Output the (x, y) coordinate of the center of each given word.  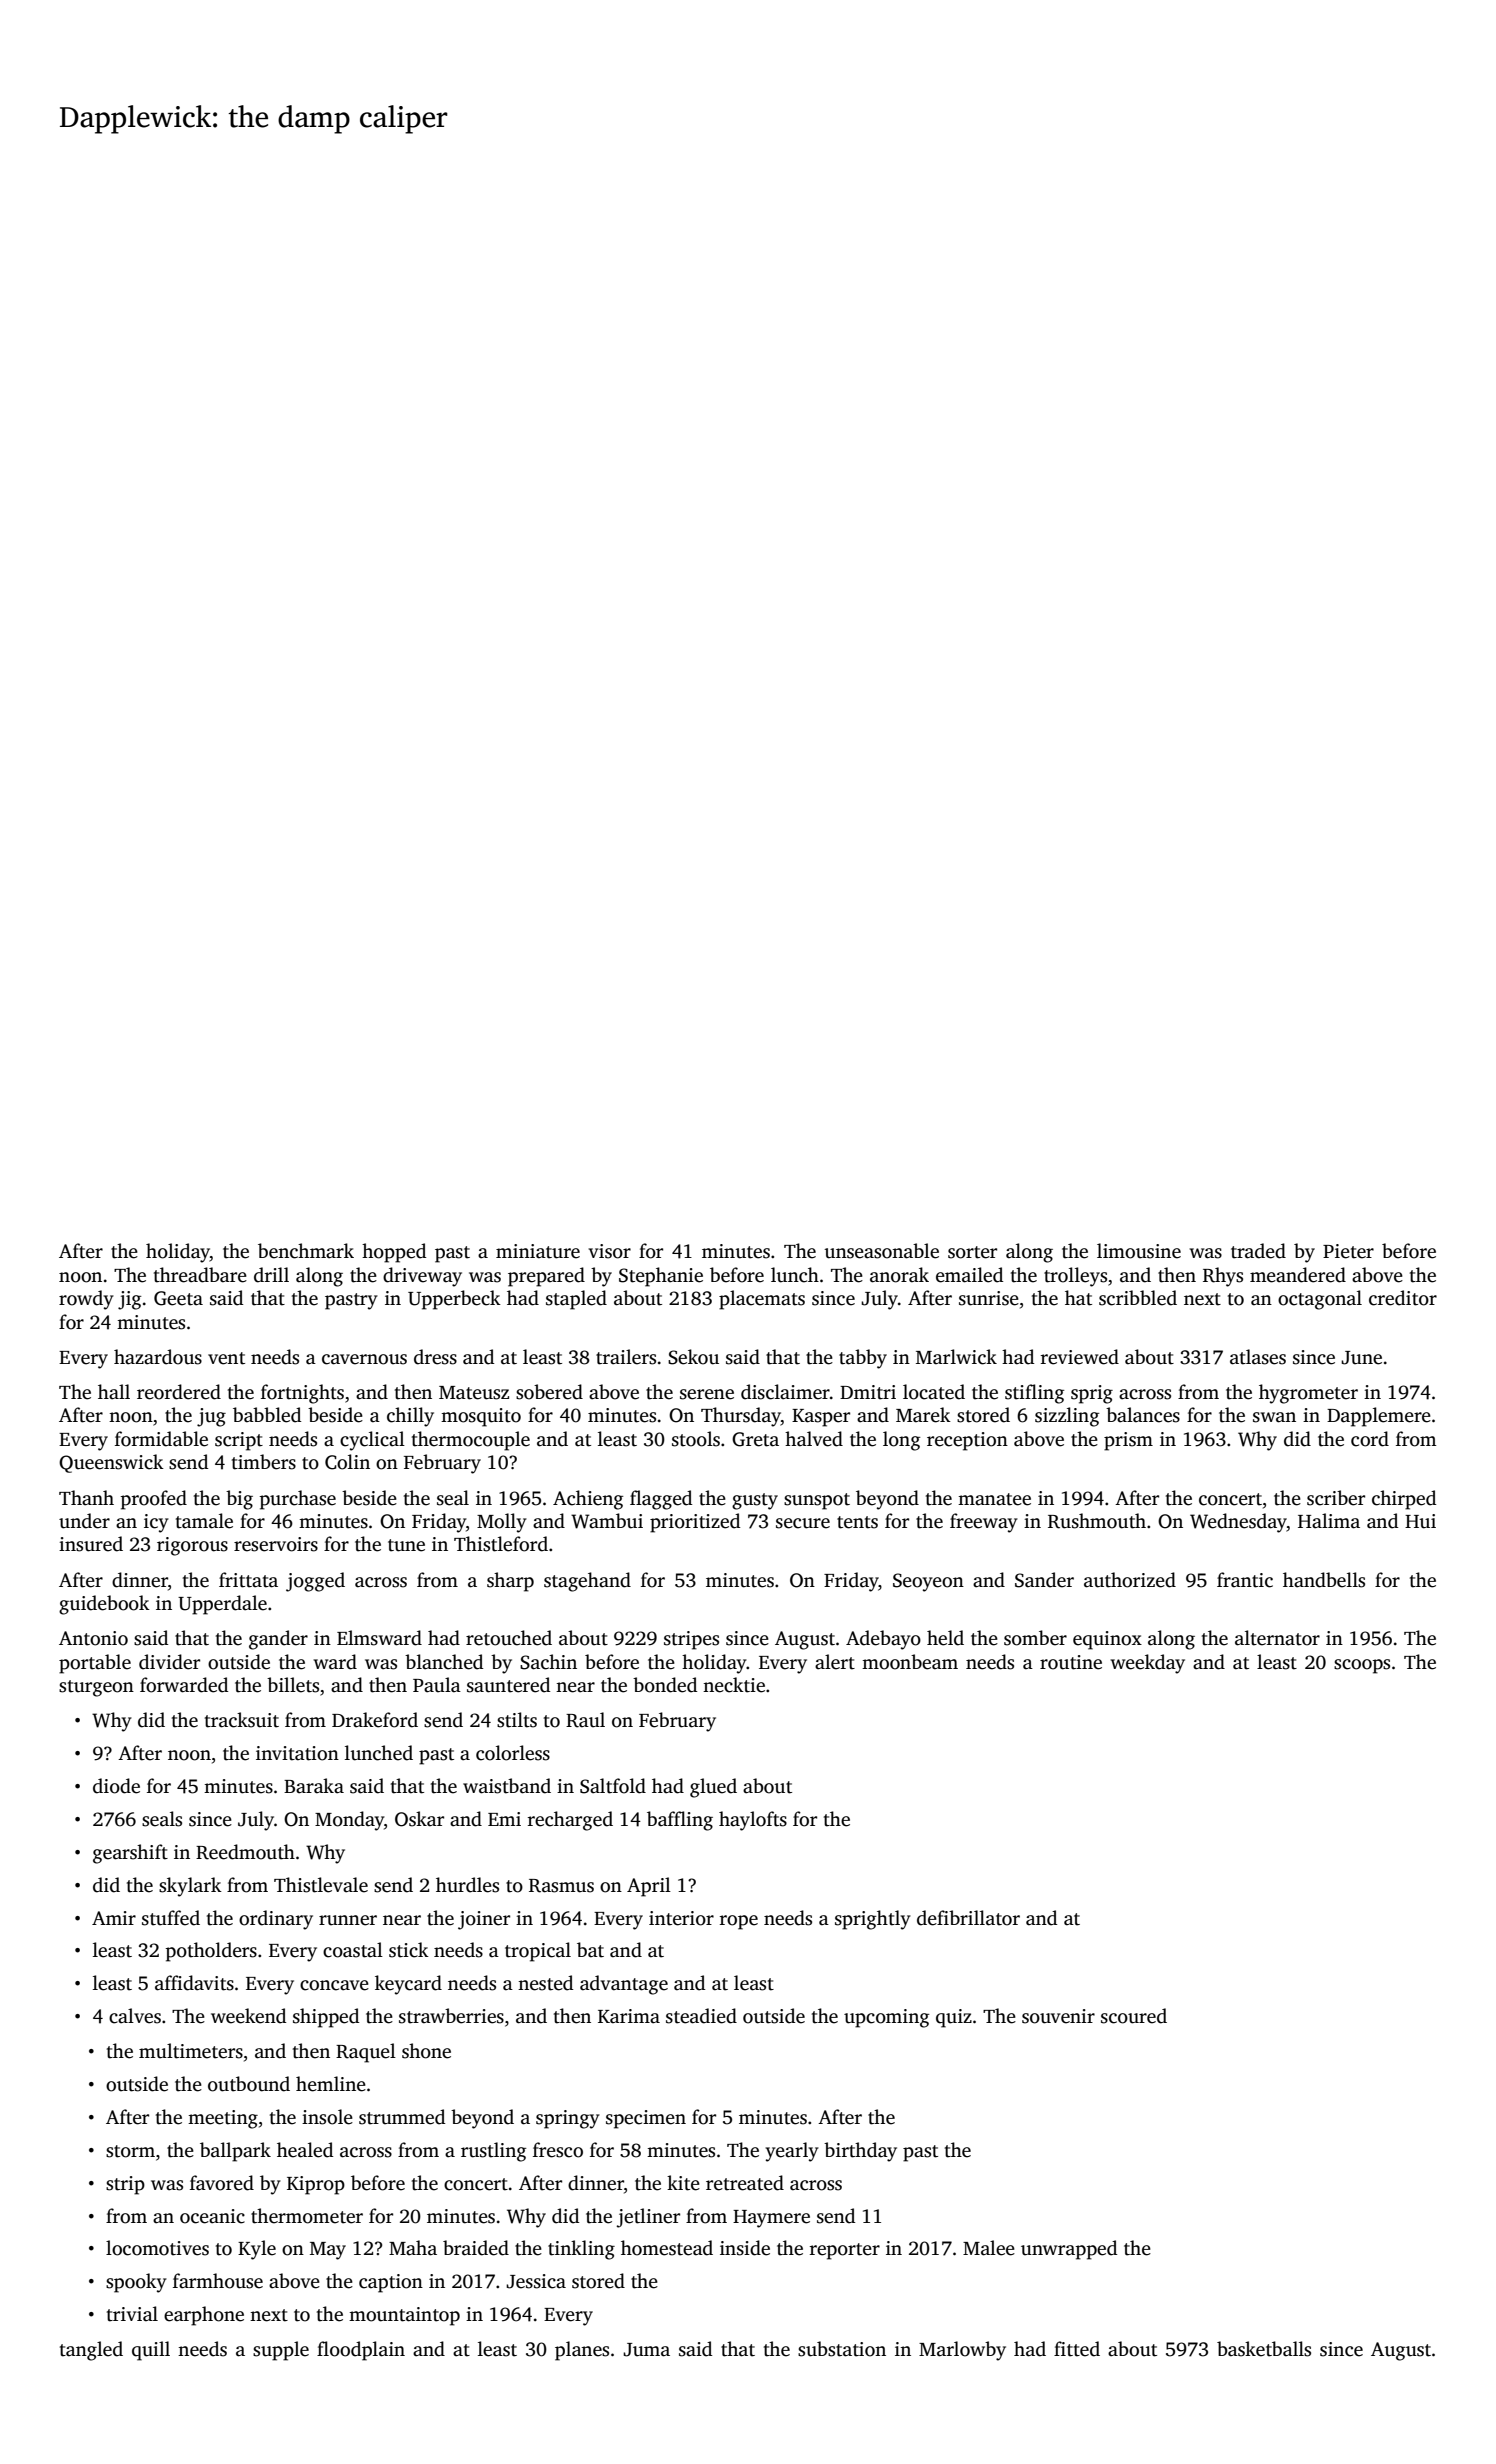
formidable (161, 1439)
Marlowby (962, 2351)
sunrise (989, 1298)
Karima (629, 2016)
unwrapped (1069, 2250)
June (1361, 1358)
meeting (223, 2119)
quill (151, 2351)
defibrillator (968, 1918)
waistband (507, 1786)
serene (707, 1394)
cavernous (364, 1359)
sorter (972, 1252)
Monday (349, 1821)
